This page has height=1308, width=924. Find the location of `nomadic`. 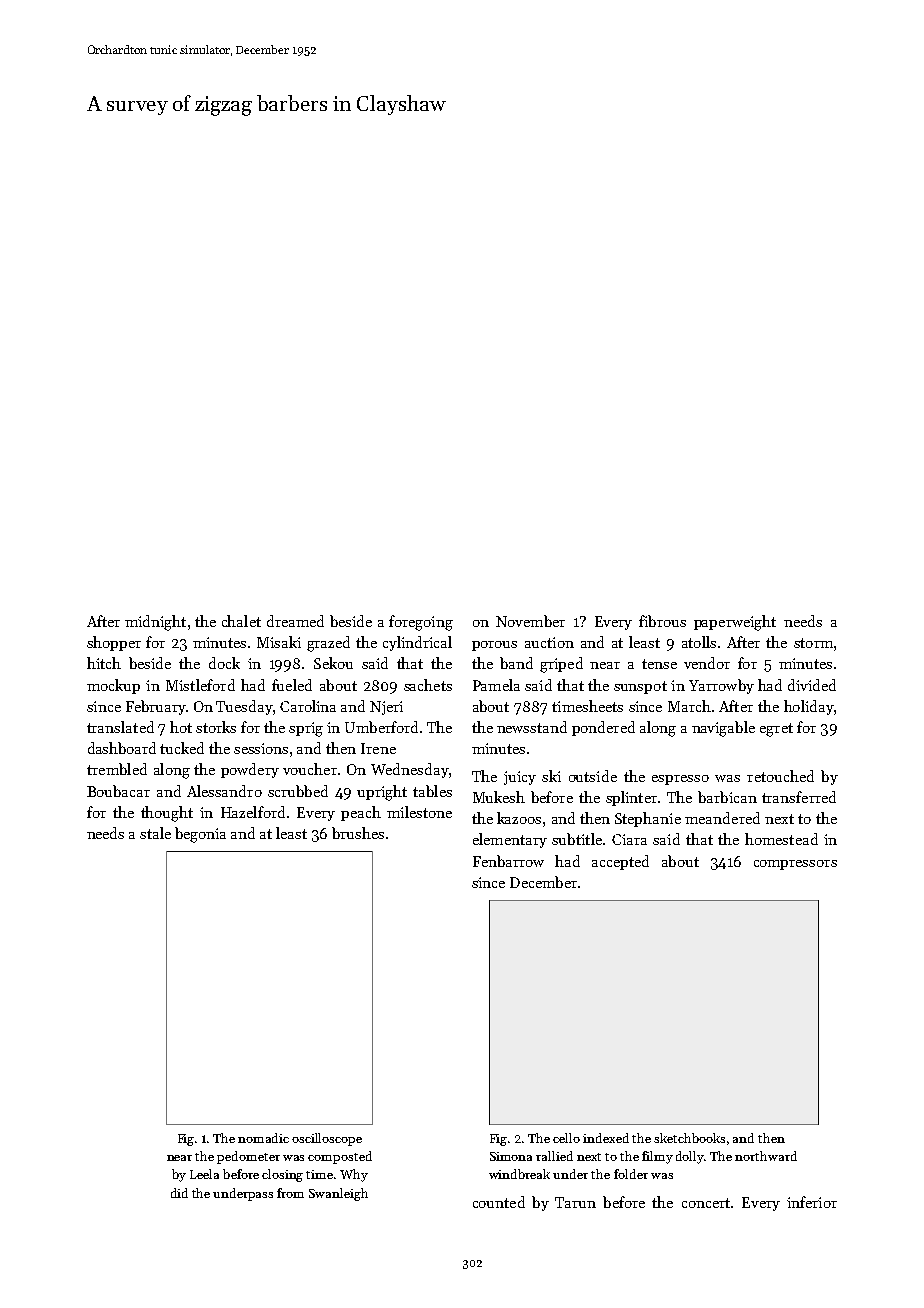

nomadic is located at coordinates (263, 1138).
